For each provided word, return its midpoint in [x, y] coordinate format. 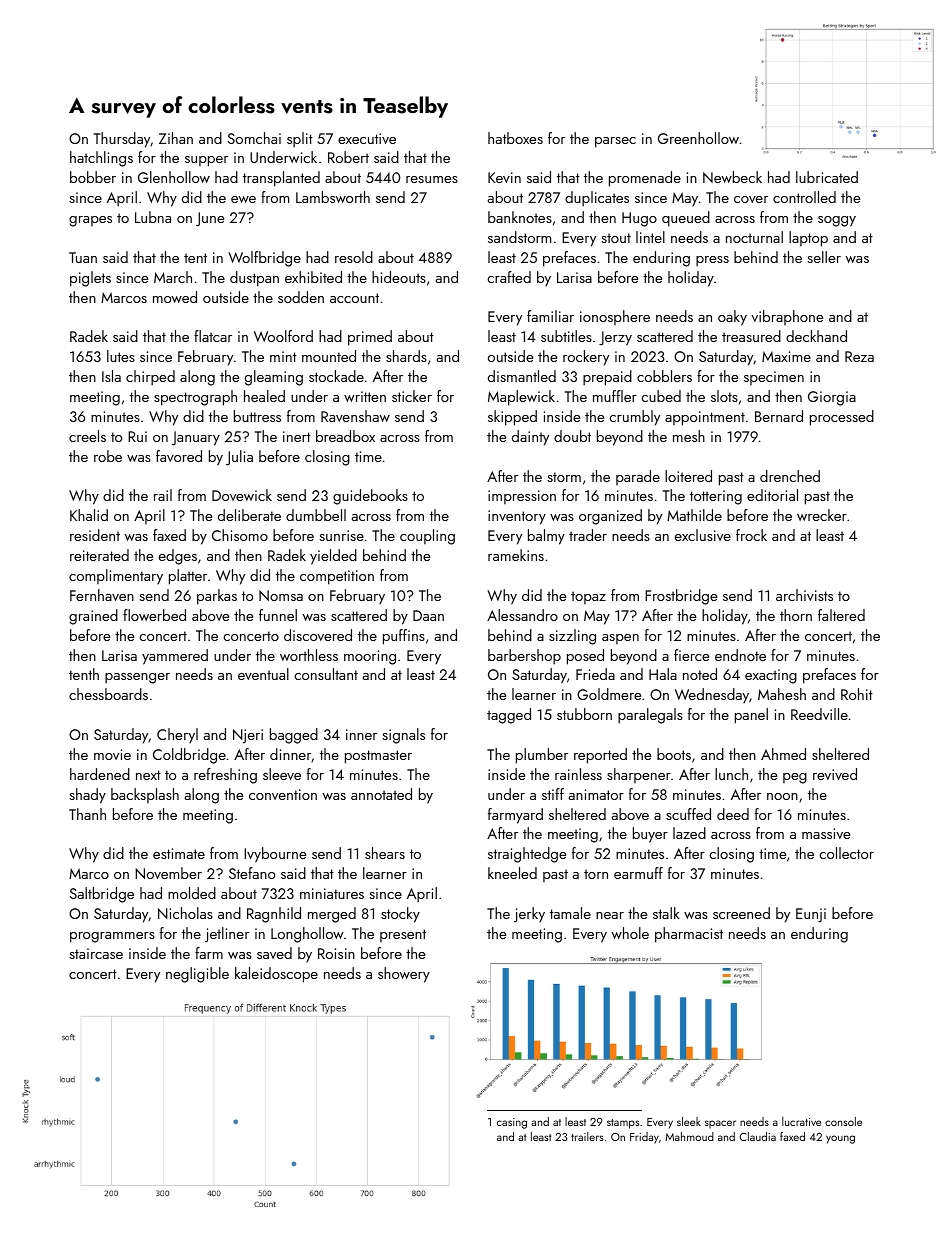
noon [782, 796]
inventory [517, 517]
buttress [257, 416]
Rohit [857, 694]
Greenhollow [698, 138]
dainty [530, 438]
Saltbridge [102, 895]
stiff [553, 794]
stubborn [584, 714]
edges [178, 557]
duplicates [597, 199]
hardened [100, 774]
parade [638, 477]
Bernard [779, 416]
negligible [197, 975]
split [300, 140]
